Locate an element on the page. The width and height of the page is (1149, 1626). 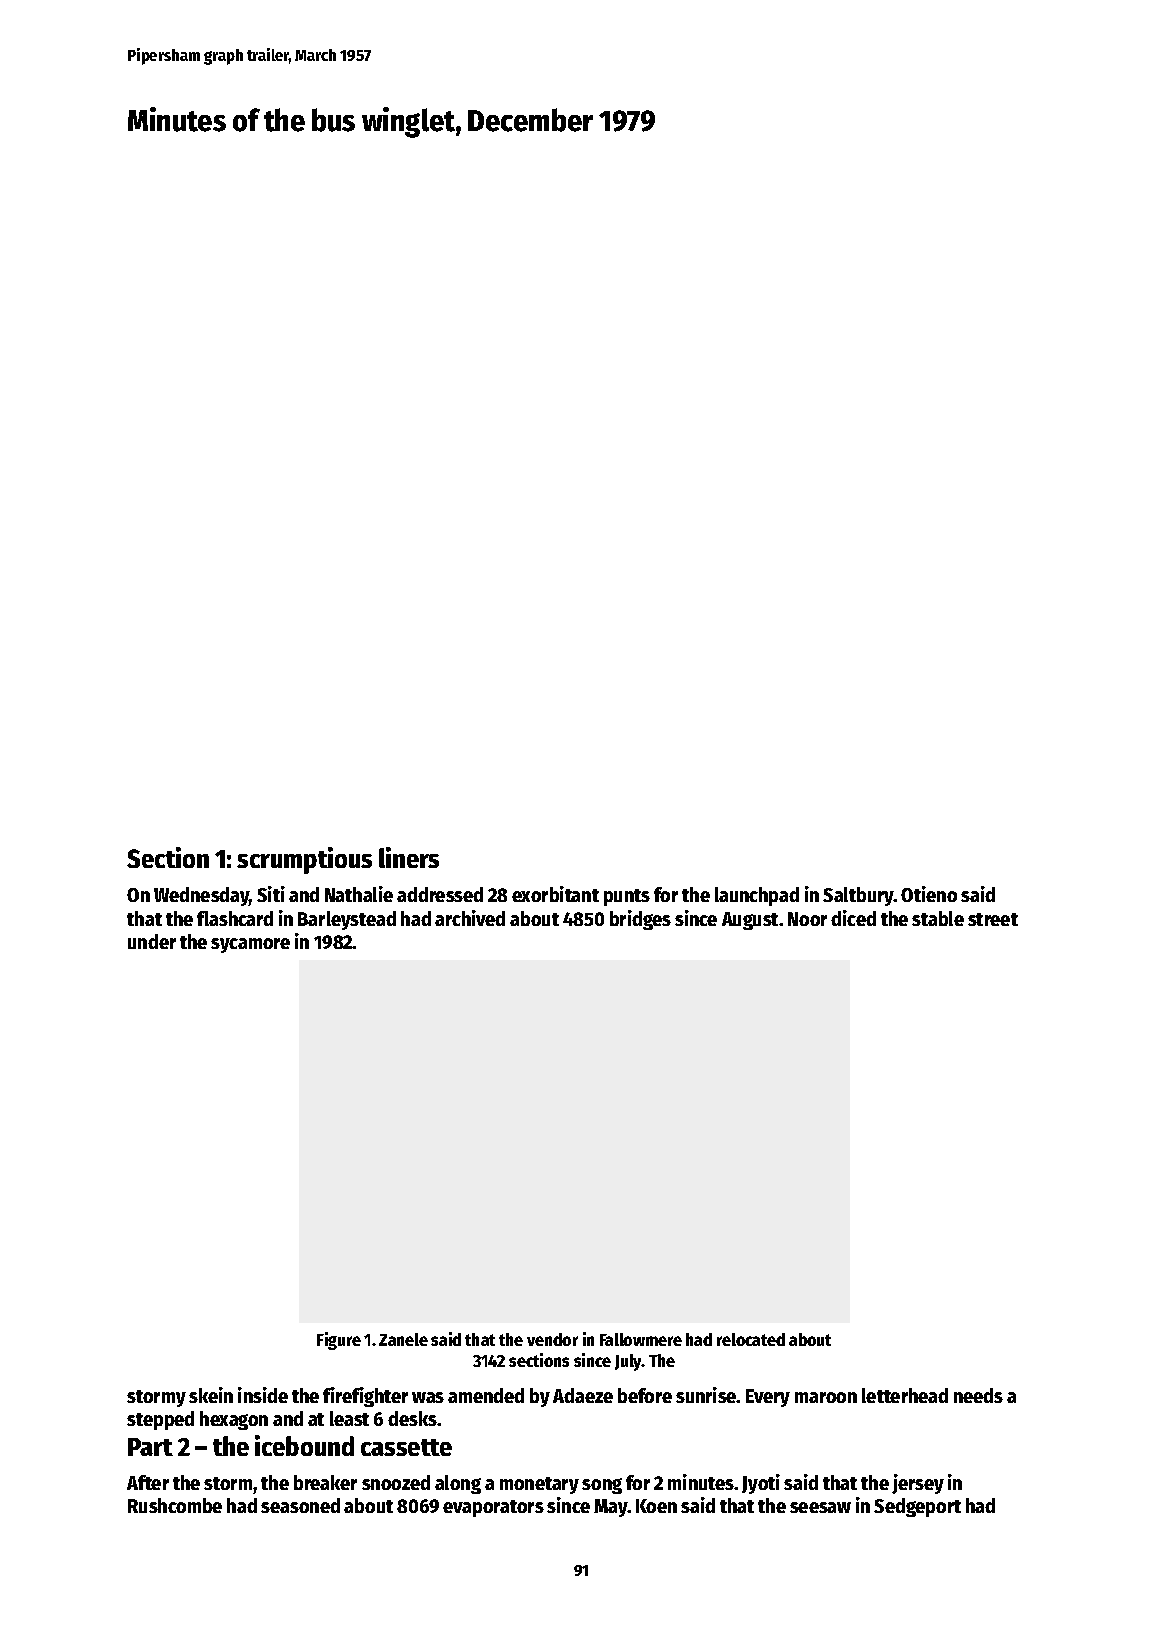
August is located at coordinates (750, 921).
